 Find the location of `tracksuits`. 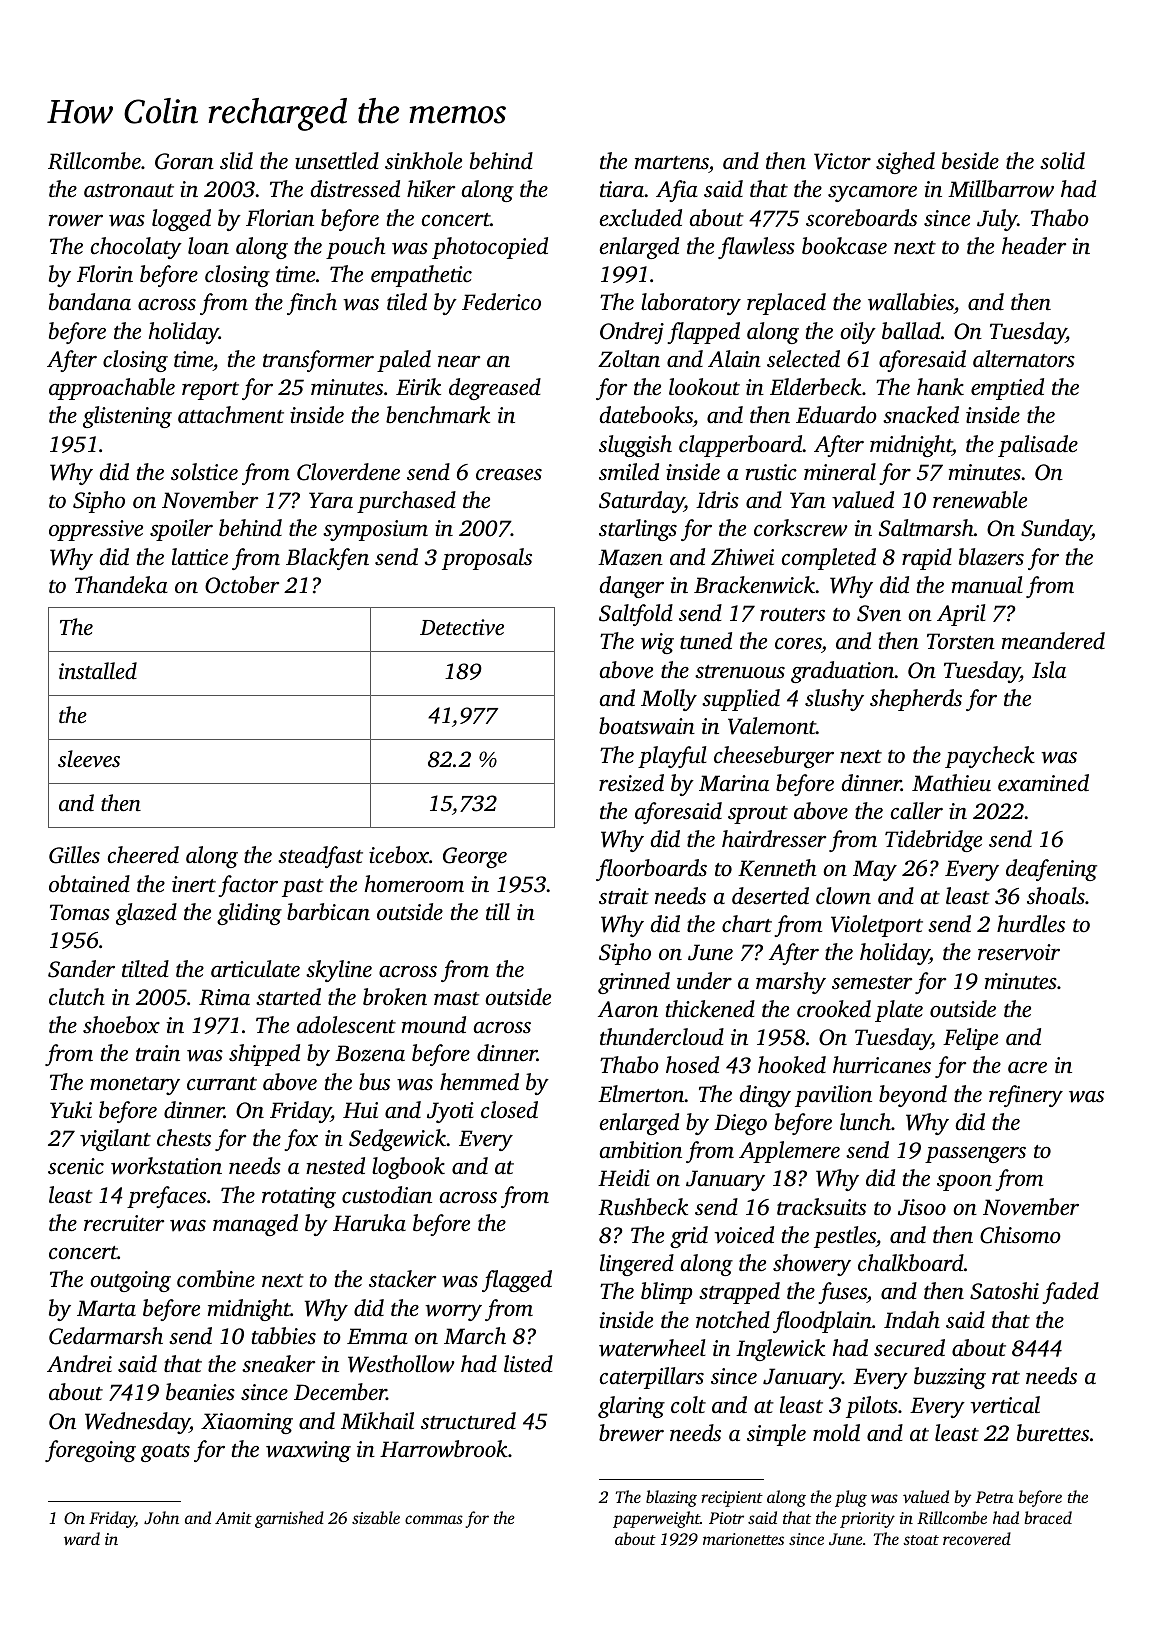

tracksuits is located at coordinates (821, 1207).
